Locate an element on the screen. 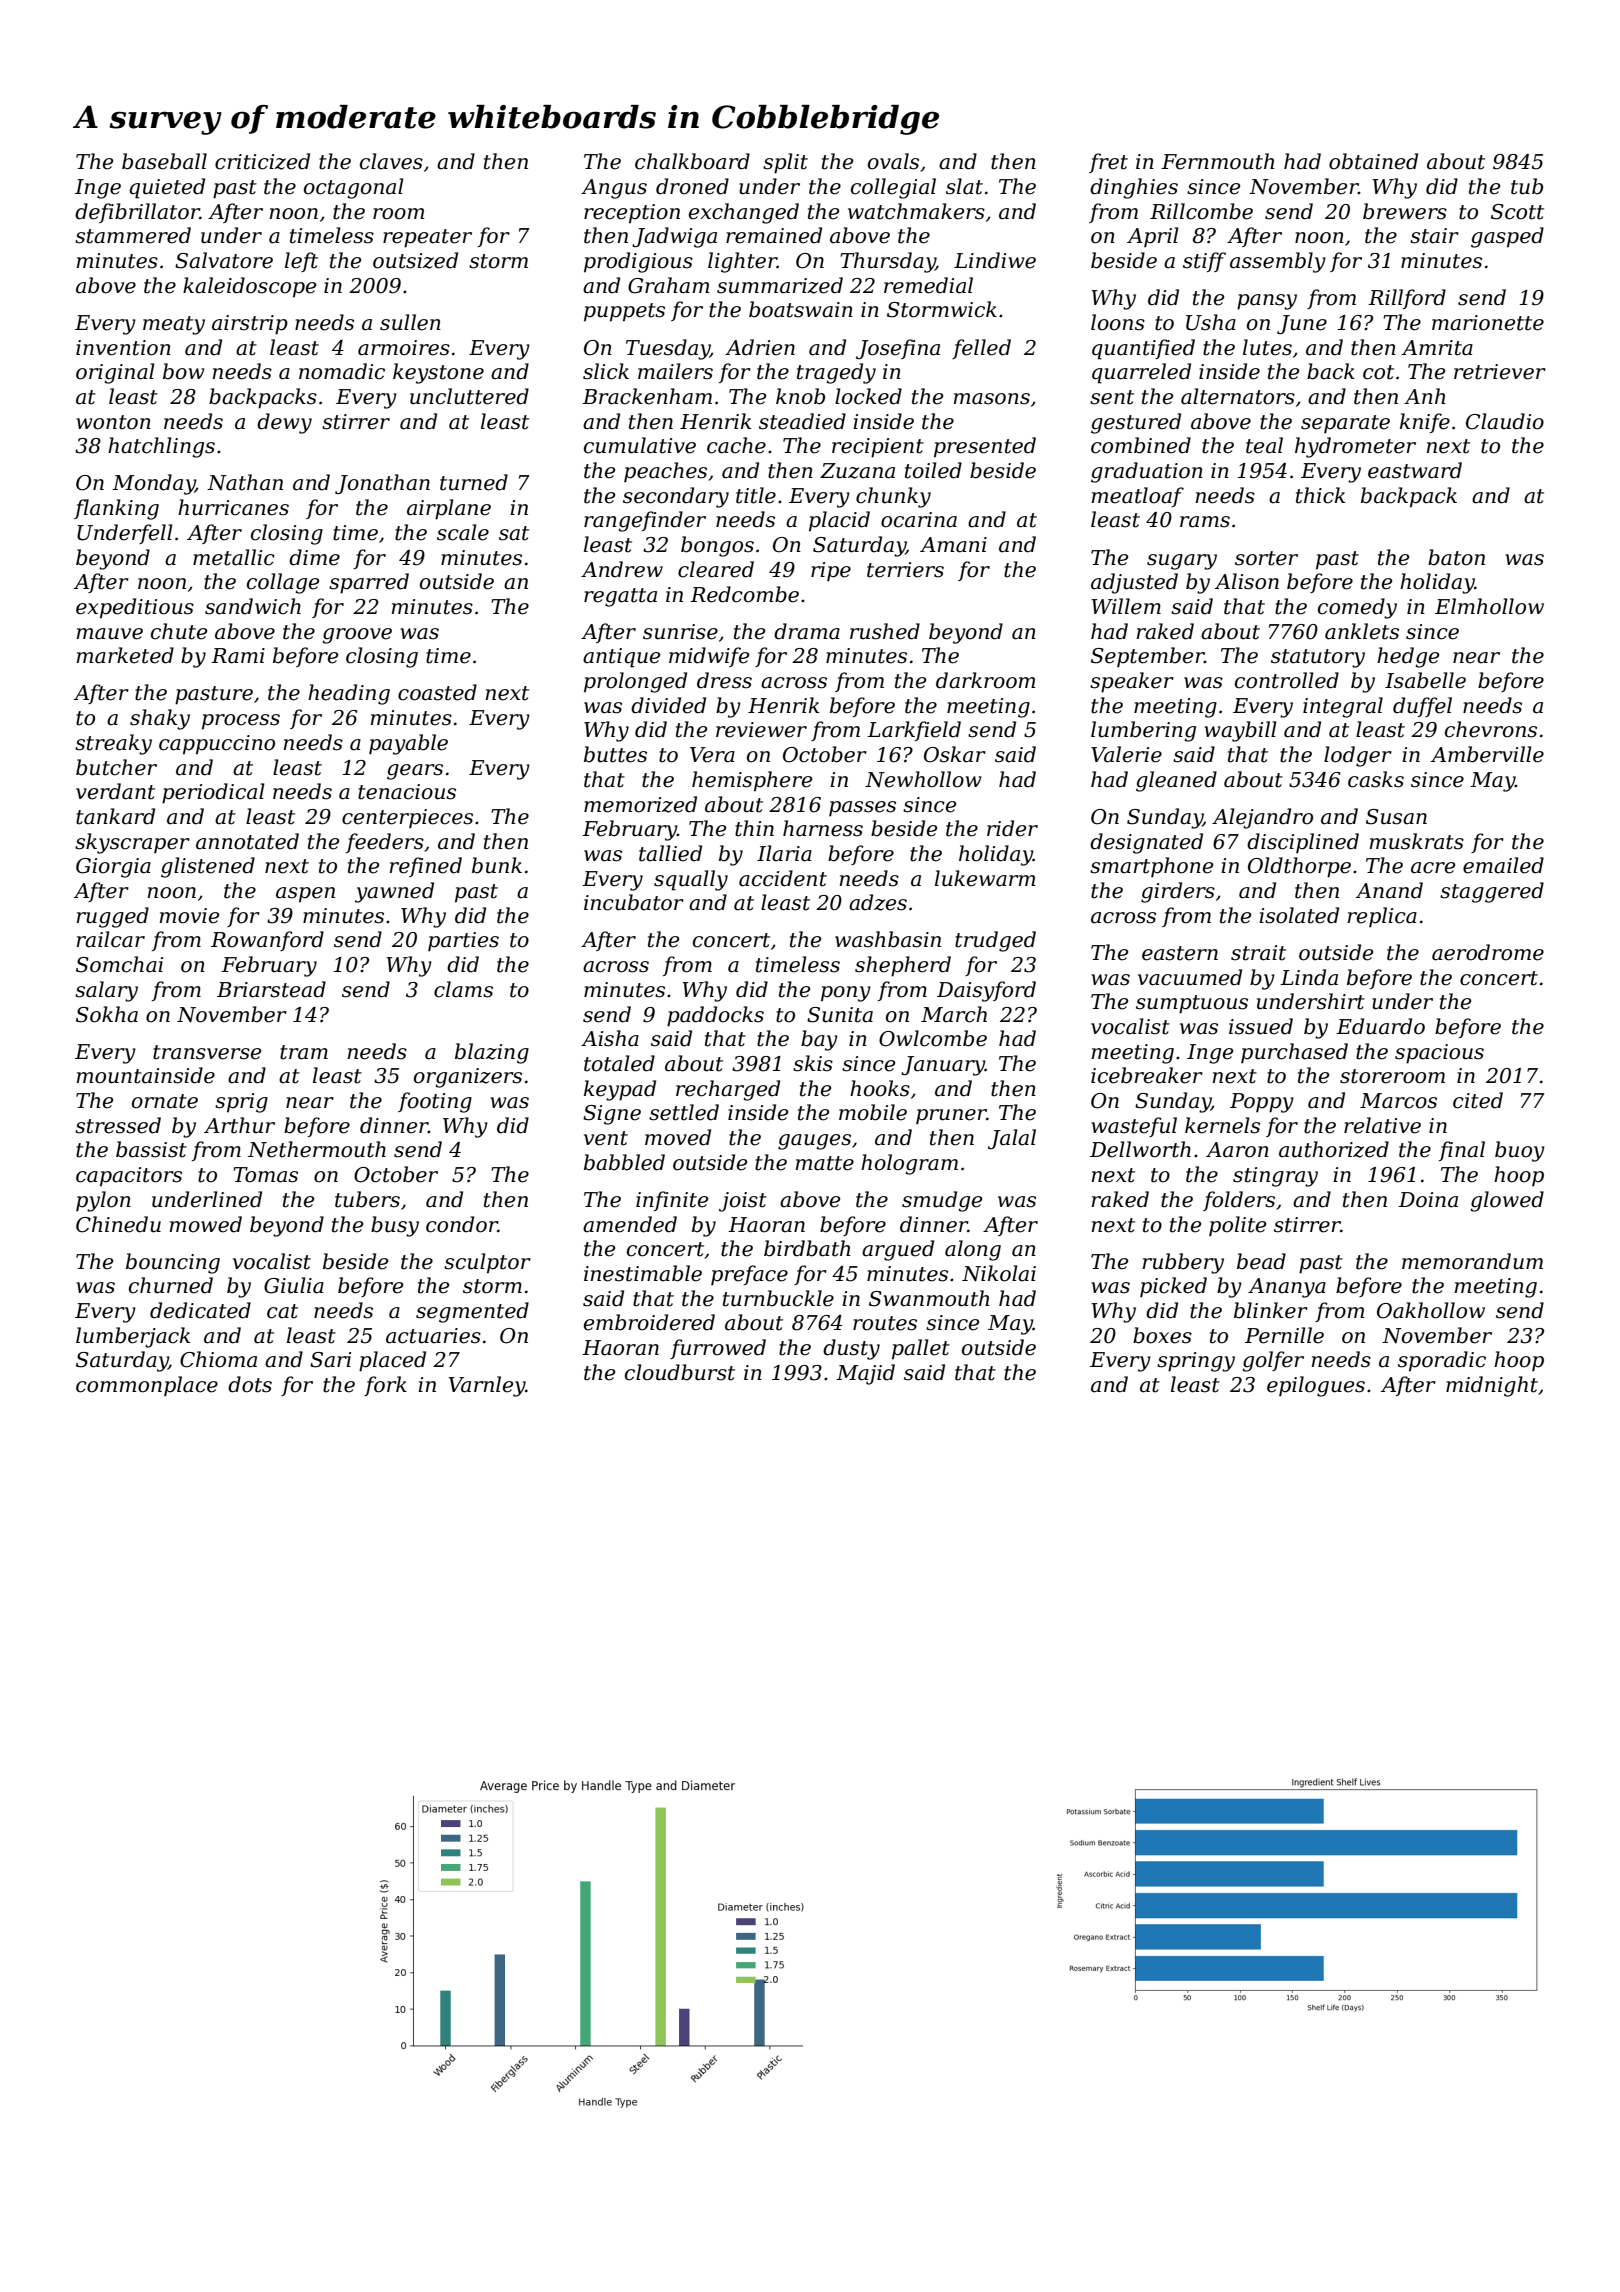  payable is located at coordinates (408, 744).
